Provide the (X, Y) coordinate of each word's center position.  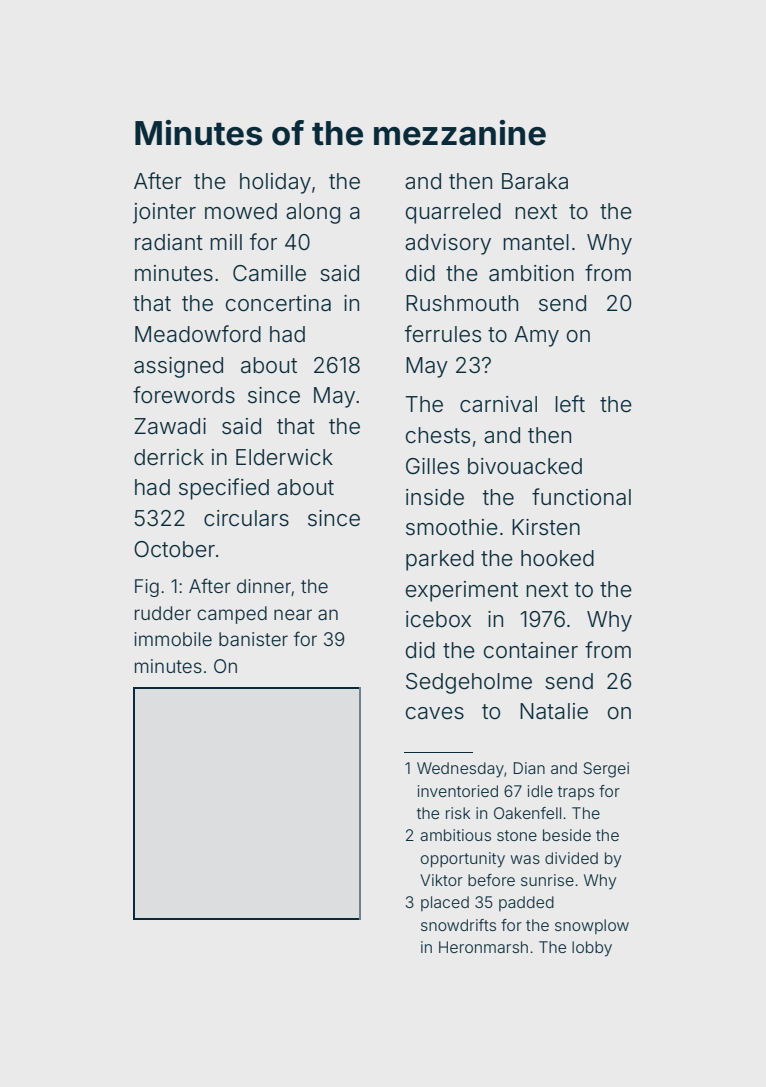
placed (445, 903)
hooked (557, 558)
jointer (164, 213)
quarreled (453, 213)
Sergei (606, 770)
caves (435, 713)
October (174, 549)
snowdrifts (458, 925)
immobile (173, 639)
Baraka (535, 181)
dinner (264, 586)
